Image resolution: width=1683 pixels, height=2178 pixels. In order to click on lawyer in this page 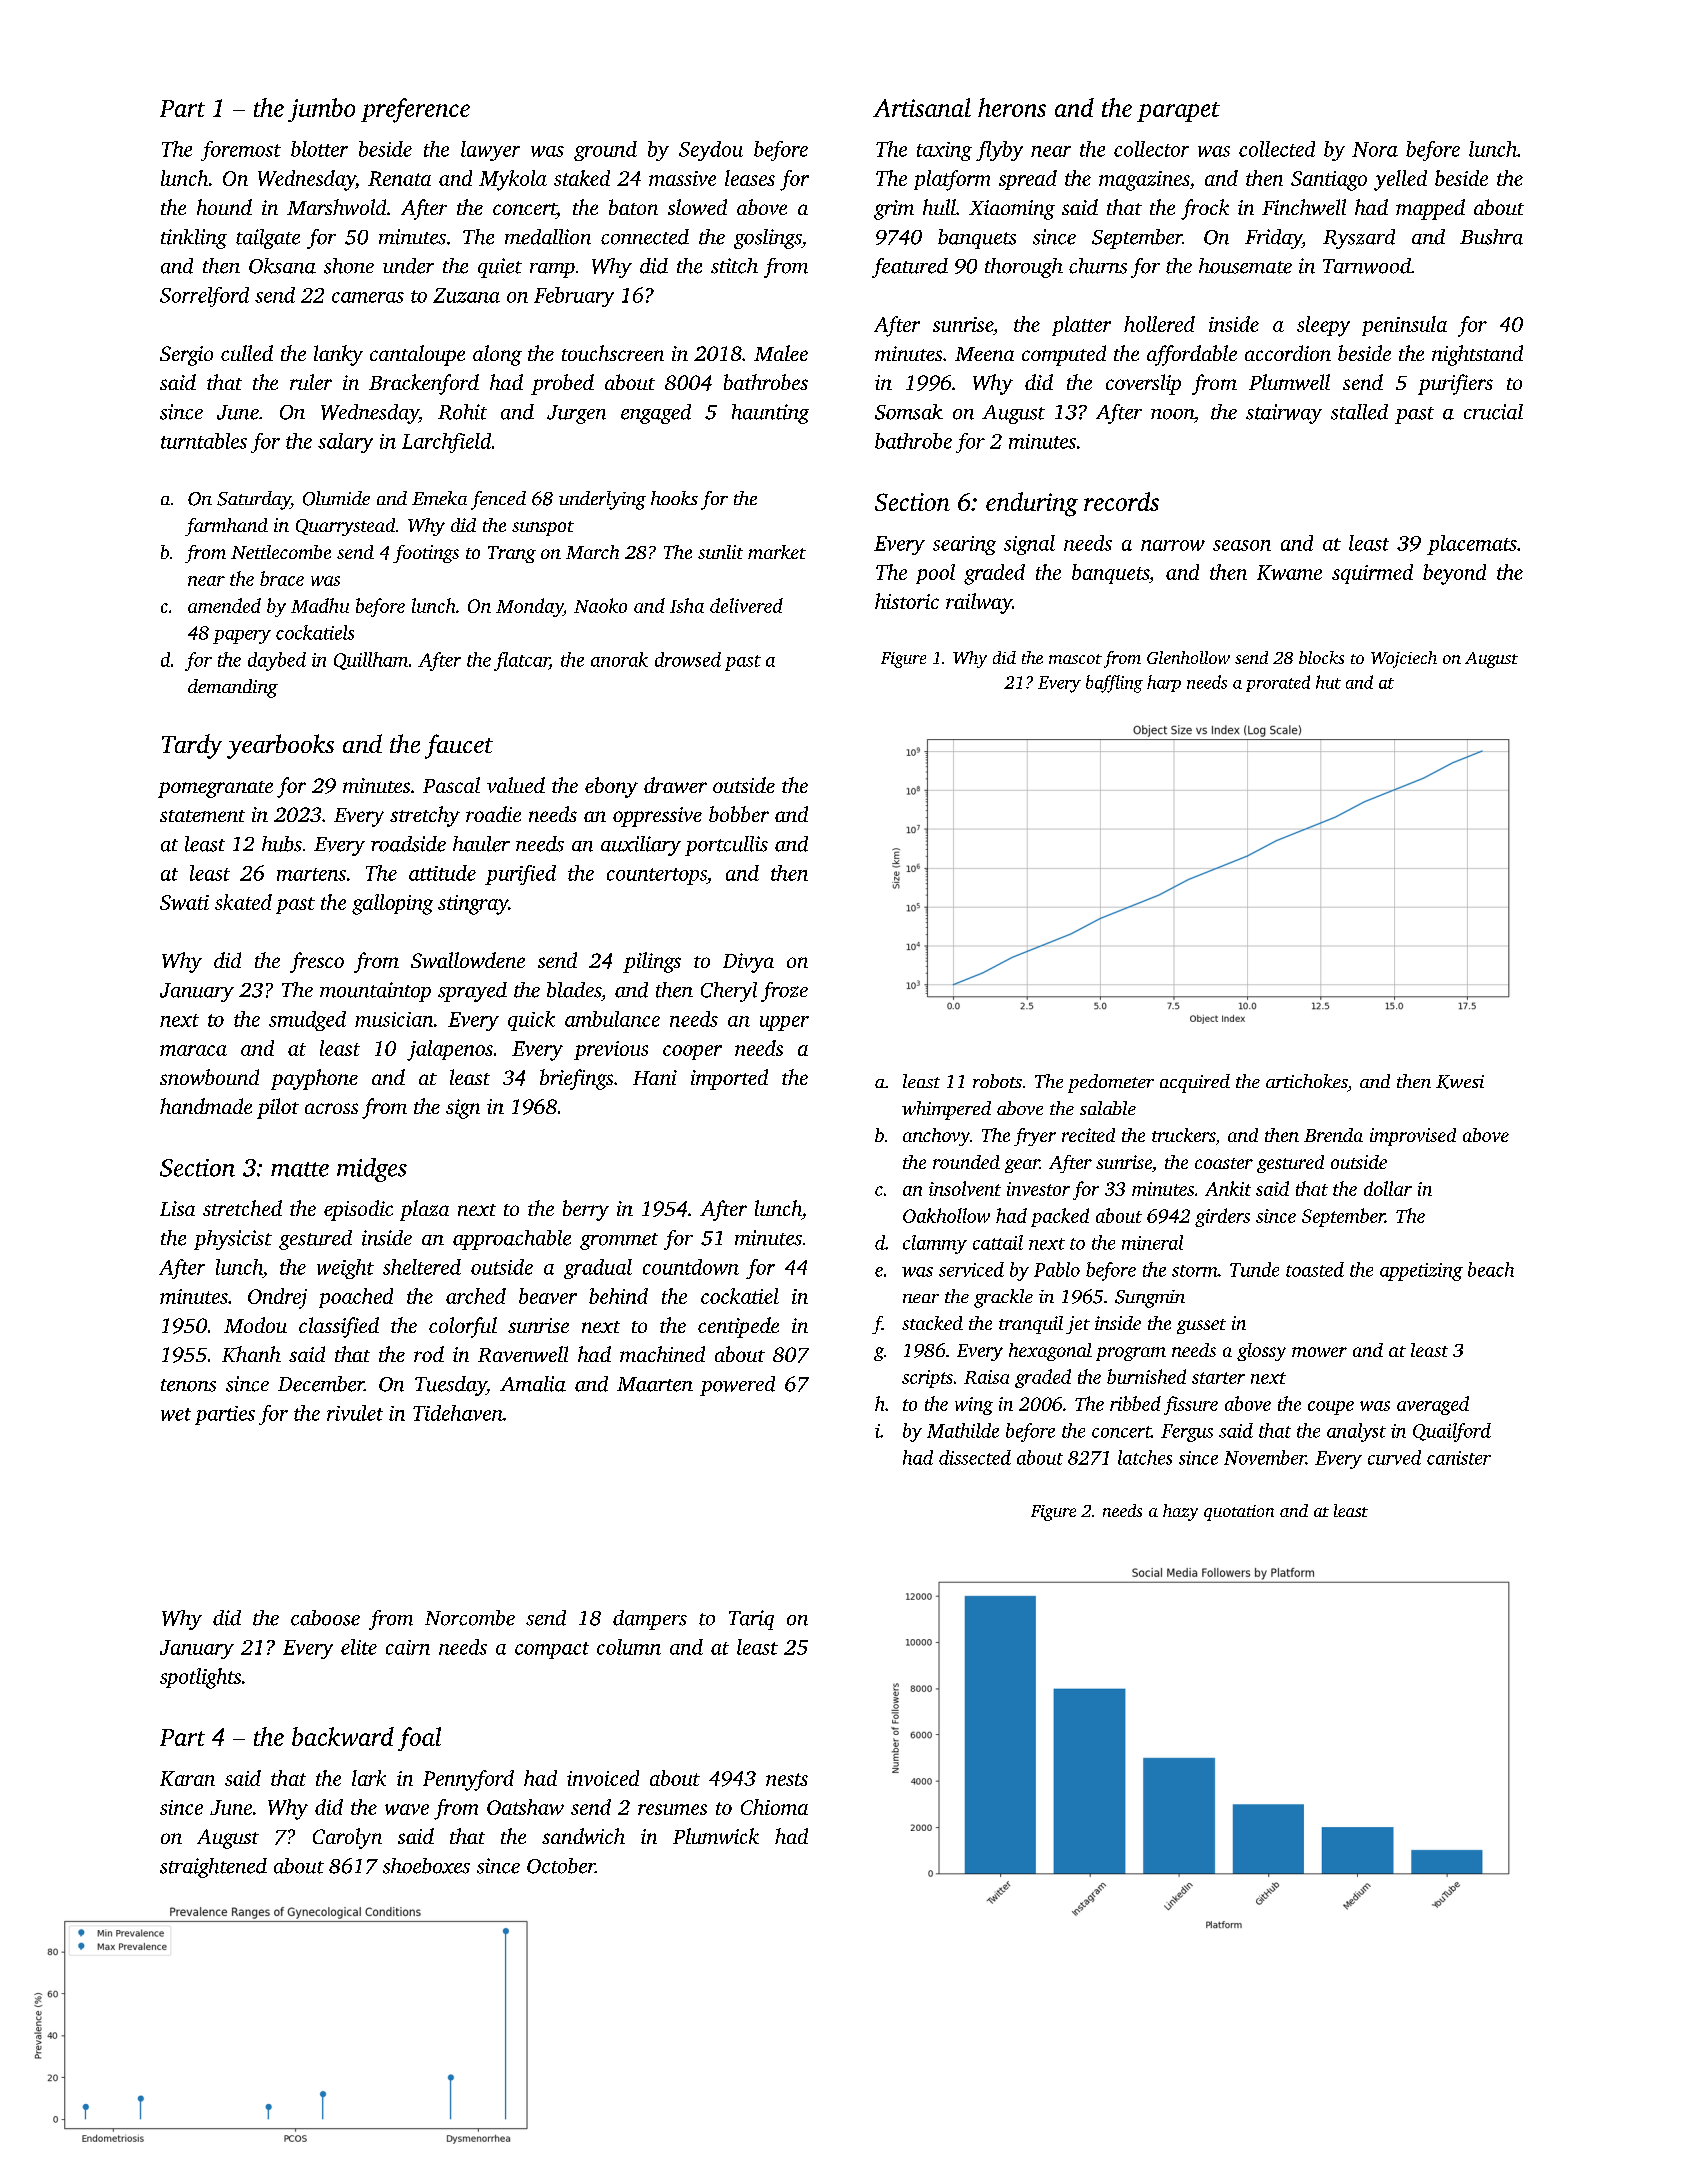, I will do `click(490, 151)`.
